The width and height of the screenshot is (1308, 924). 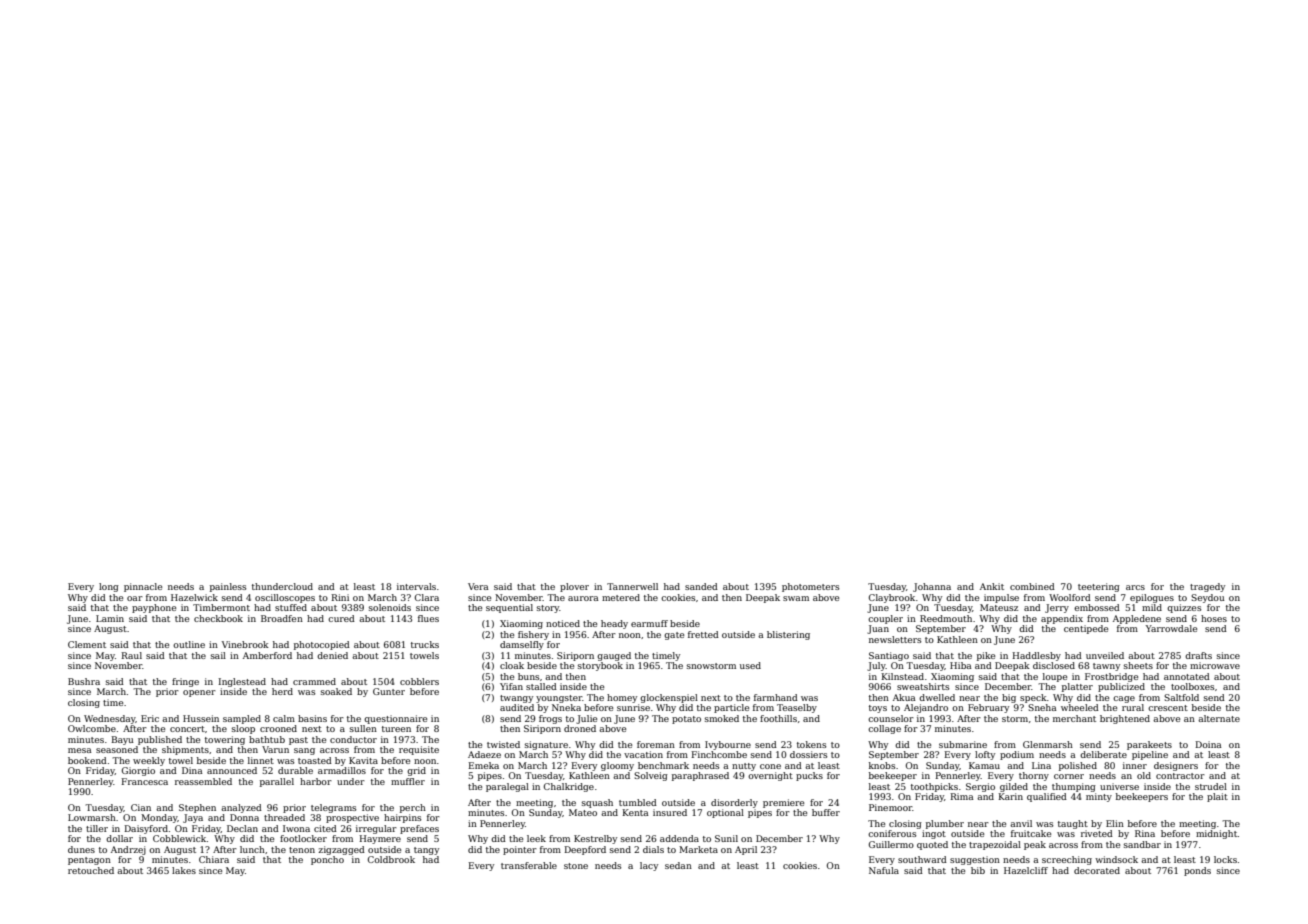 What do you see at coordinates (135, 598) in the screenshot?
I see `oar` at bounding box center [135, 598].
